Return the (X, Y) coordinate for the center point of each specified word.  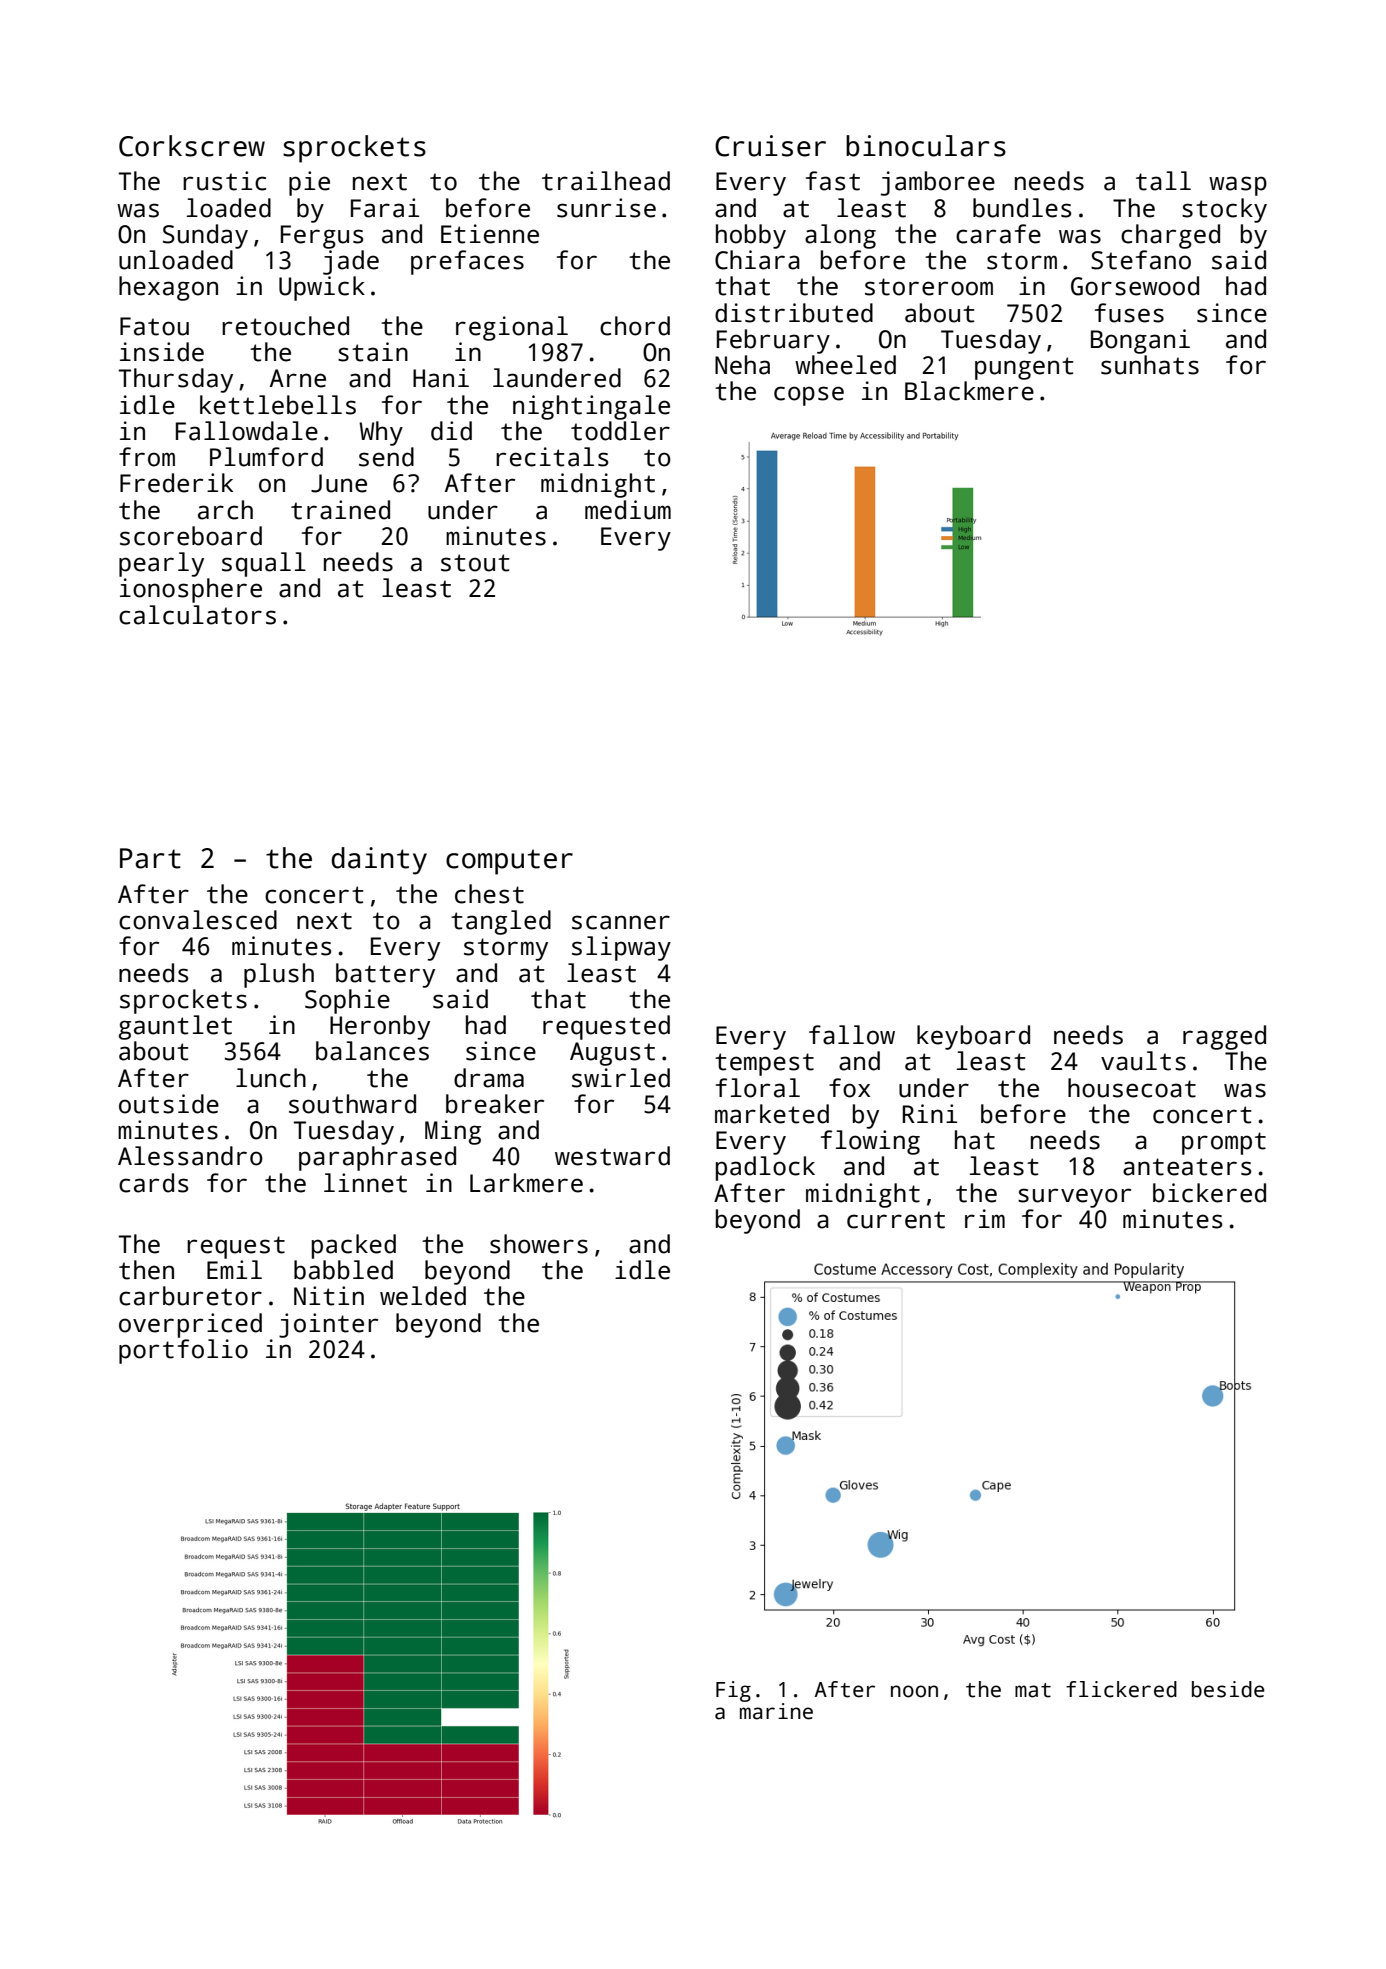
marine (776, 1711)
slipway (621, 948)
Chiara (757, 260)
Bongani (1140, 341)
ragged (1224, 1037)
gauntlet (175, 1027)
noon (914, 1691)
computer (509, 862)
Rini (930, 1113)
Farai (385, 208)
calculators (197, 615)
